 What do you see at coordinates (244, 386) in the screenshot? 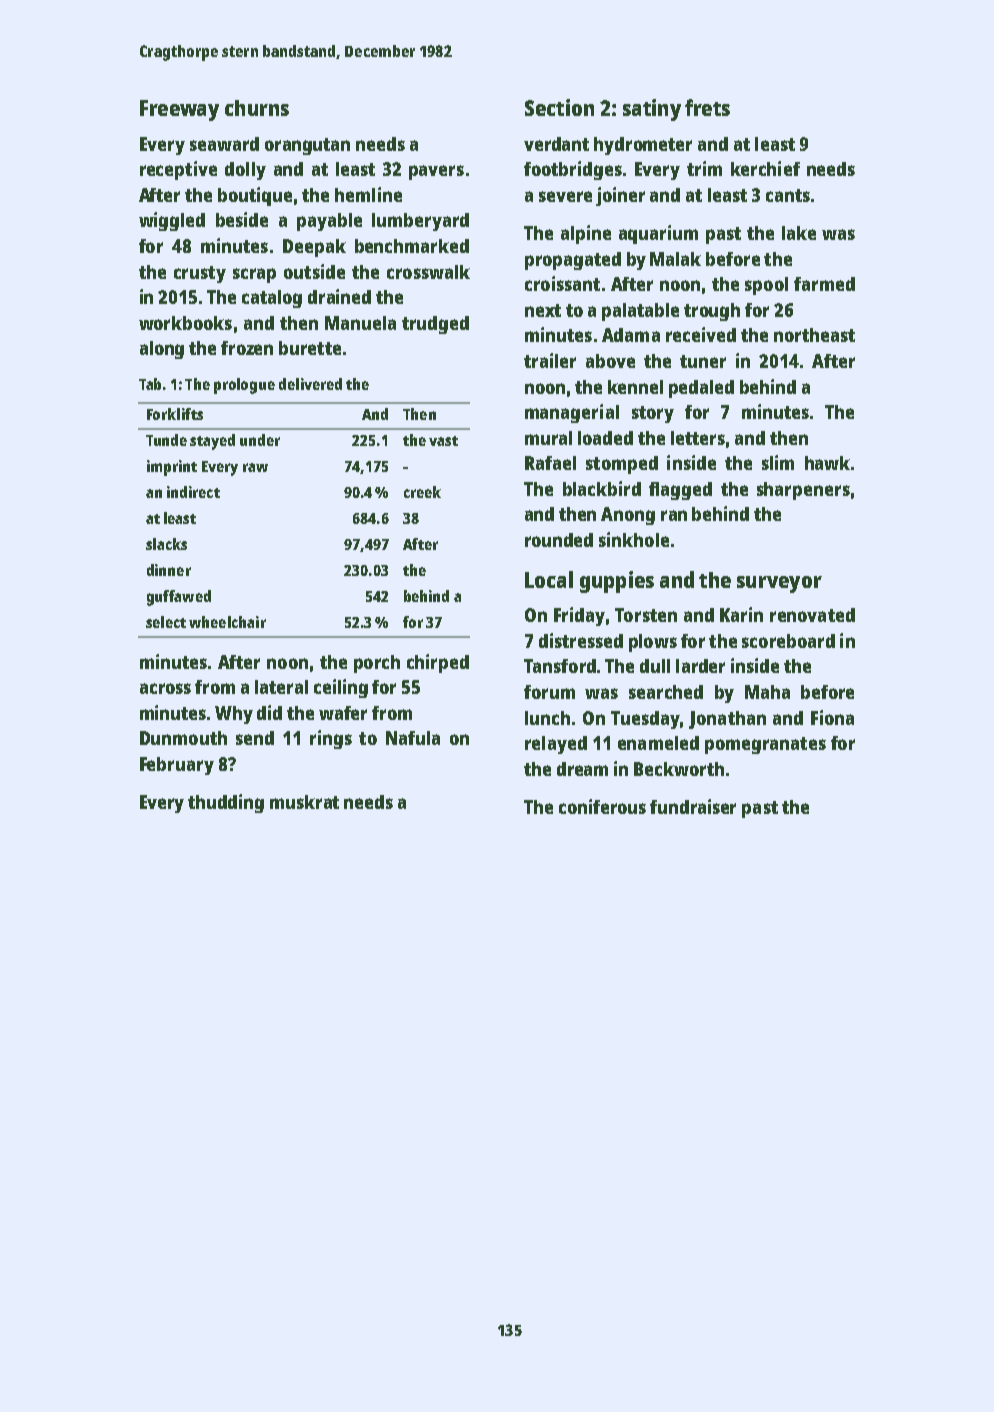
I see `prologue` at bounding box center [244, 386].
